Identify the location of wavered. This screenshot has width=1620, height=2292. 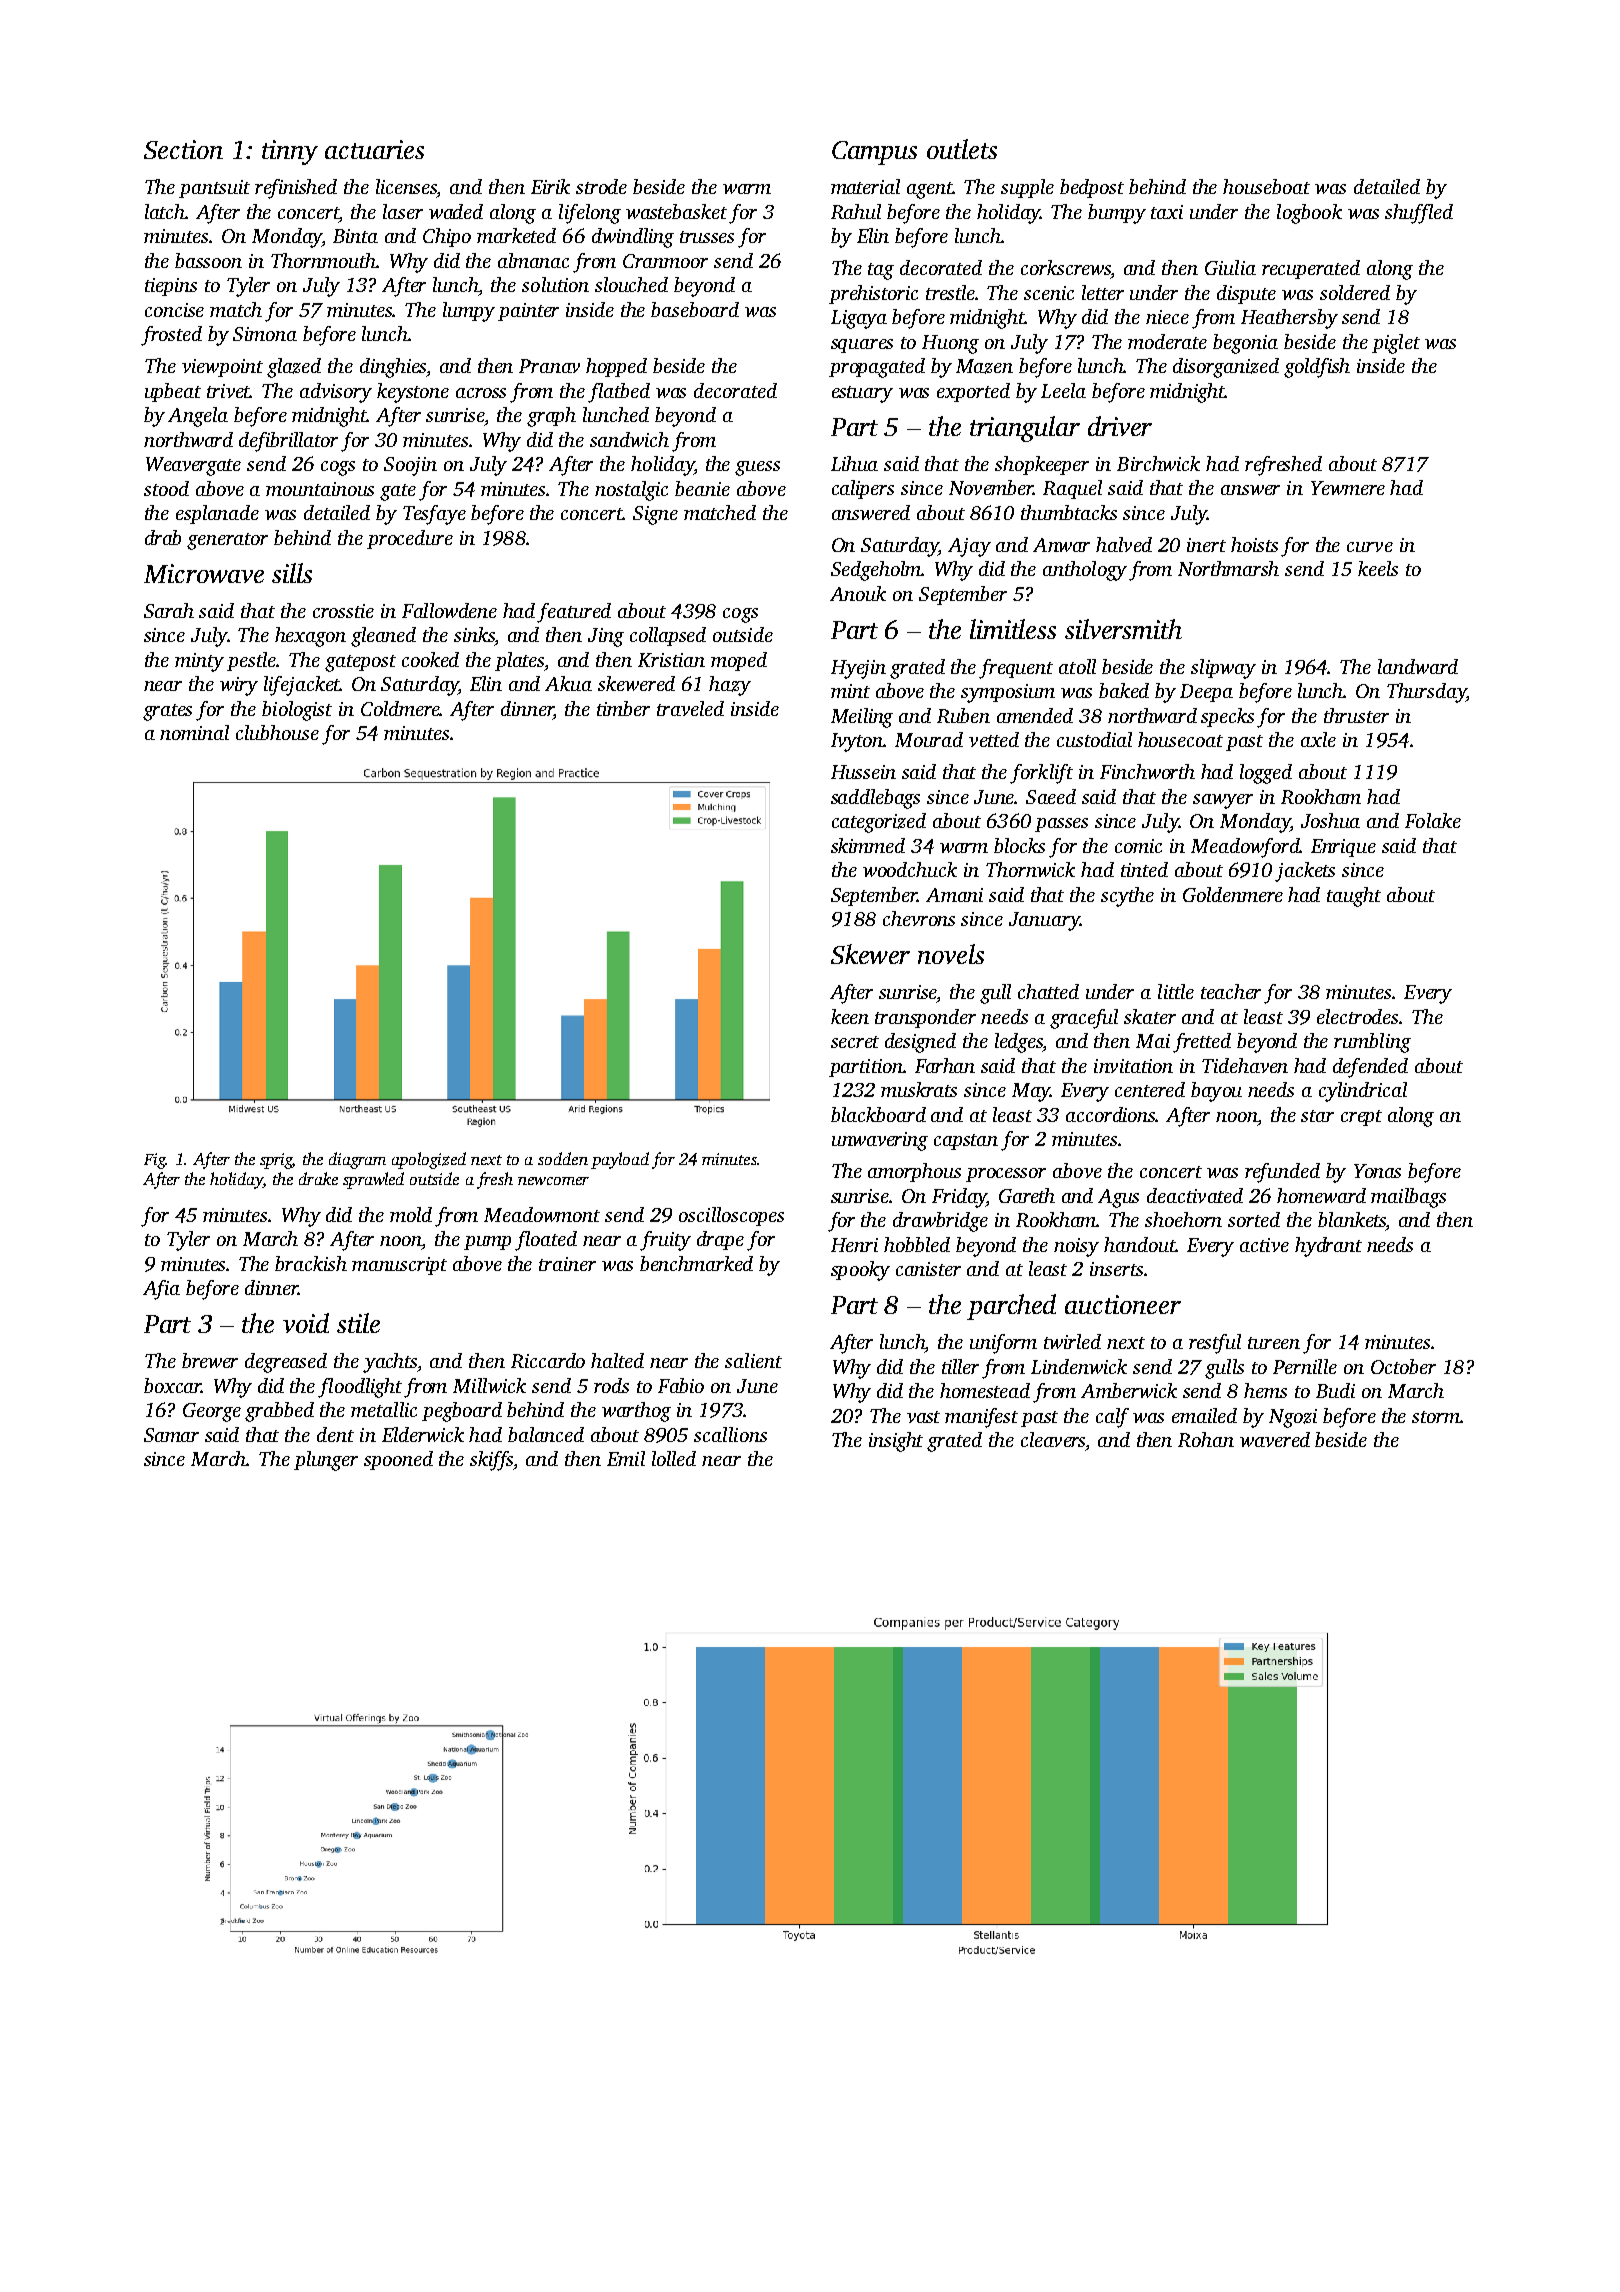
(1275, 1439).
